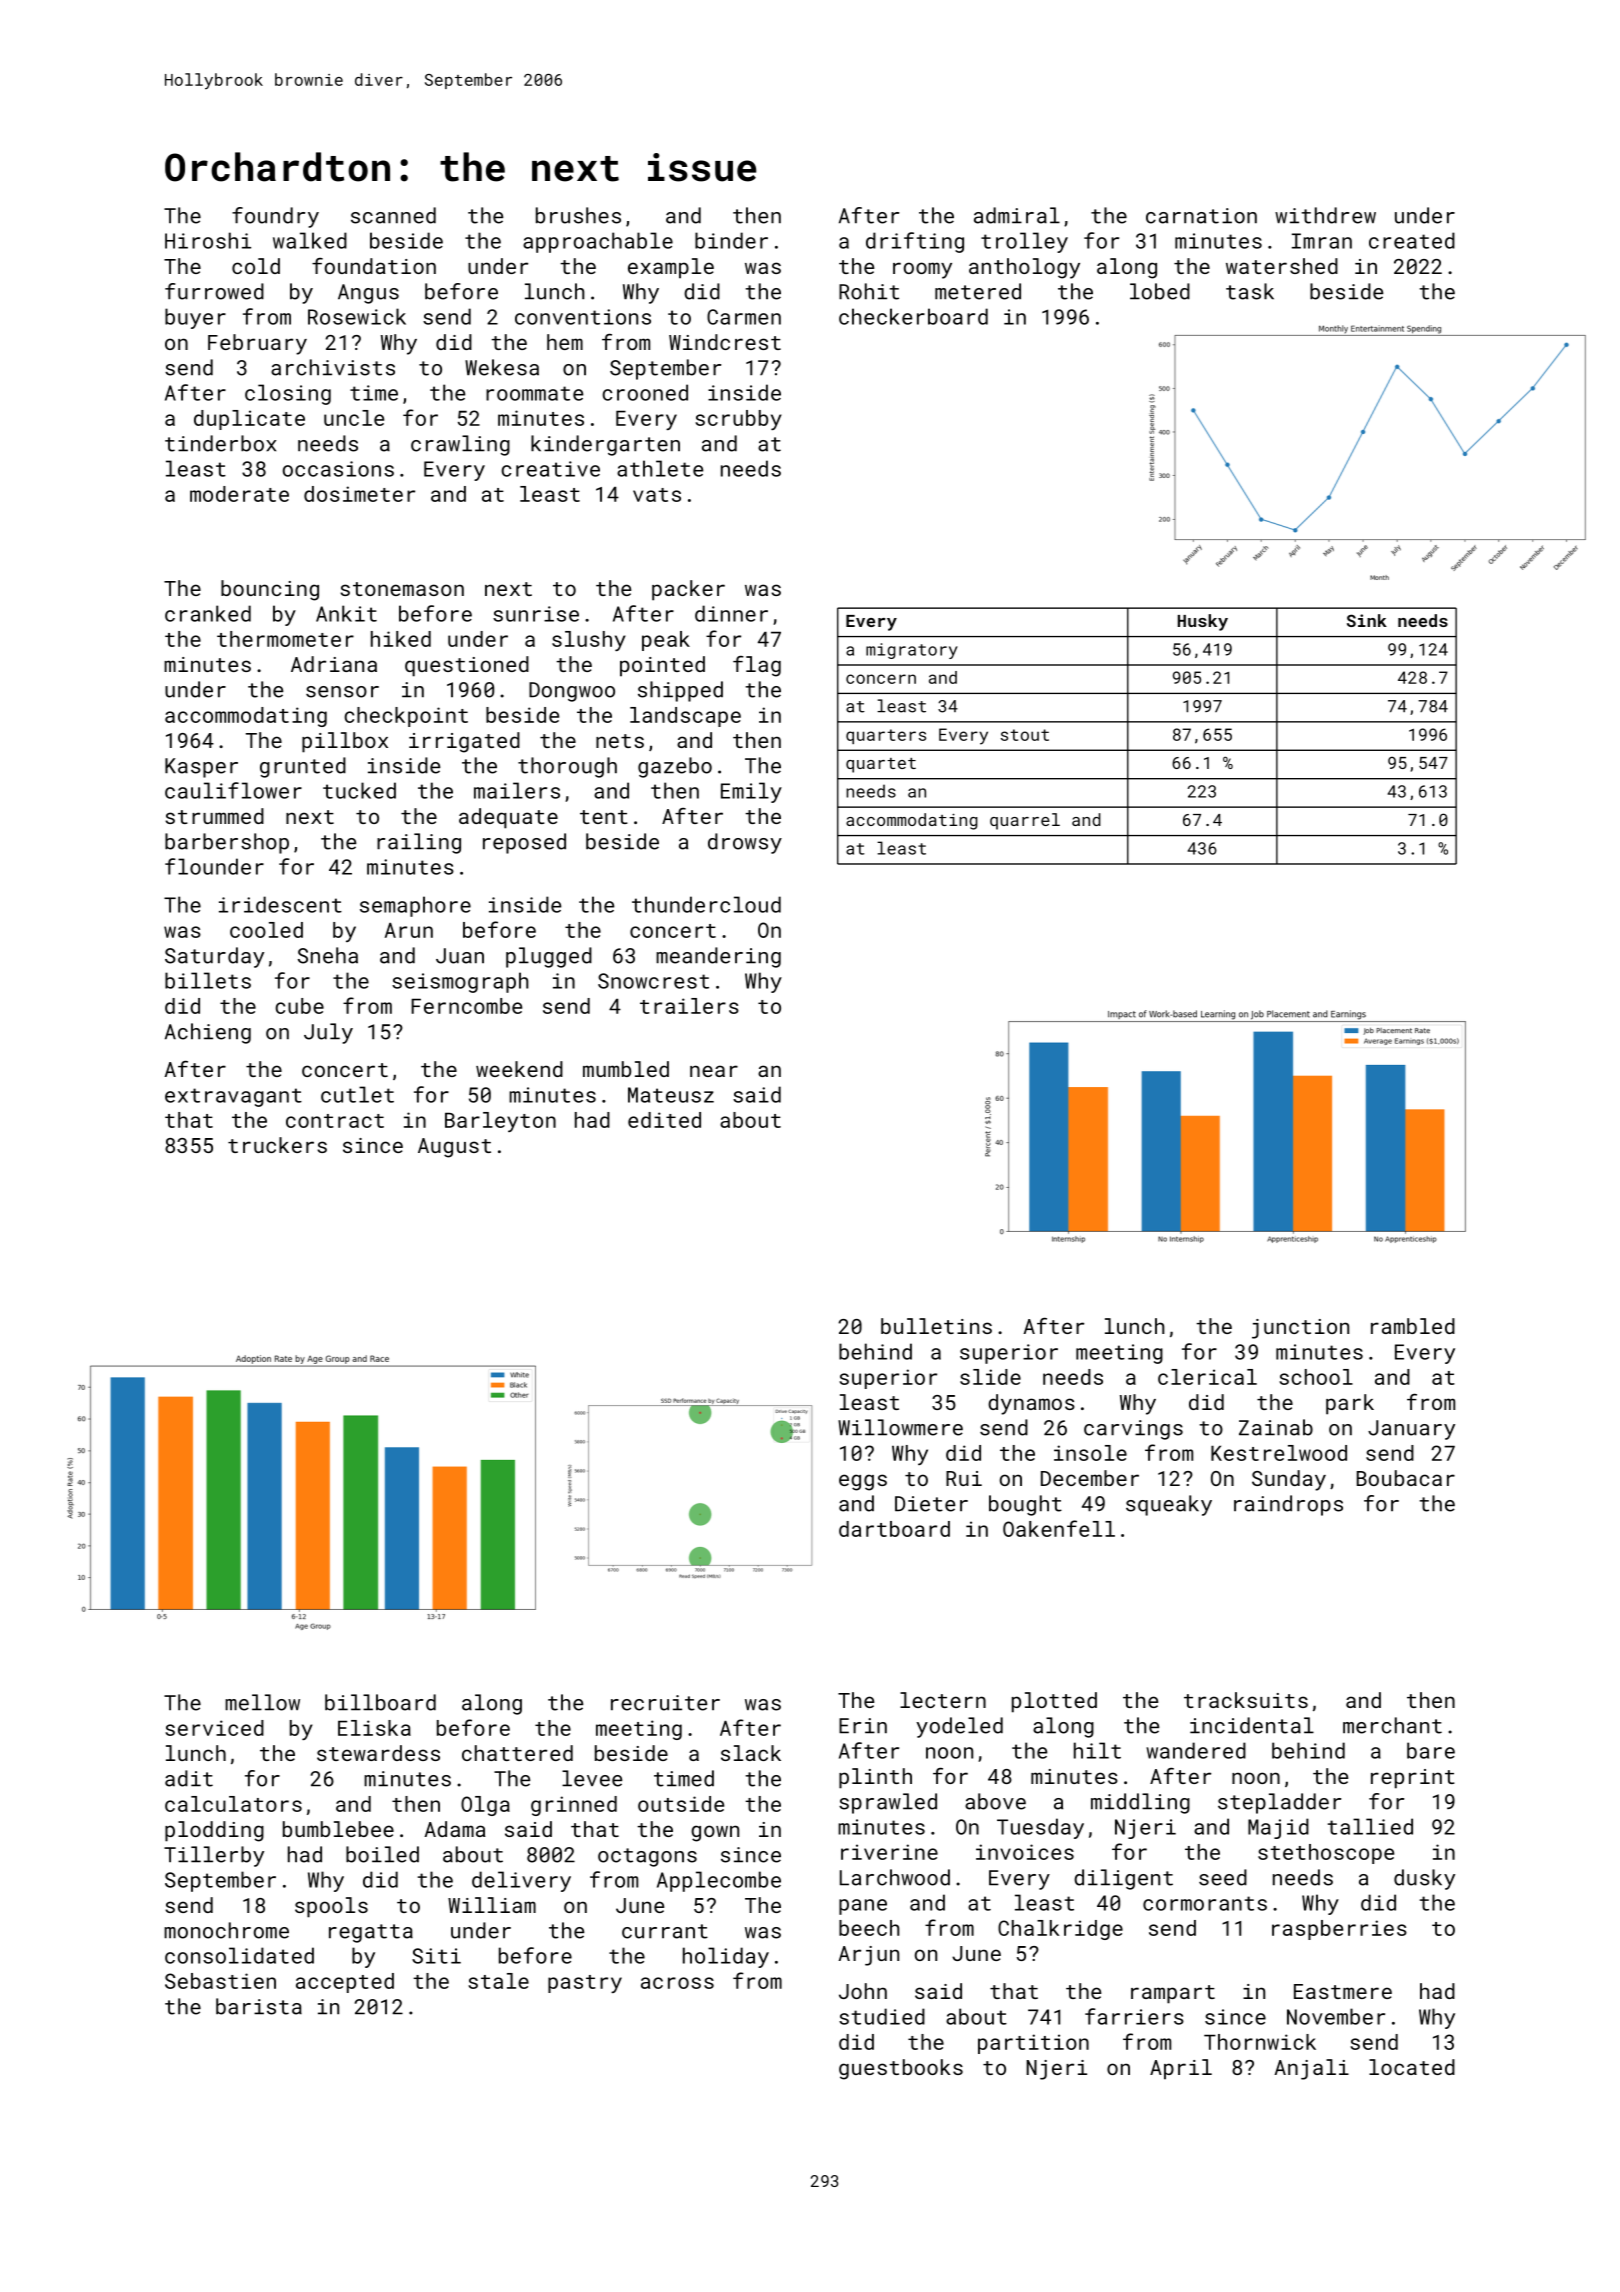 The width and height of the screenshot is (1620, 2292). What do you see at coordinates (1025, 821) in the screenshot?
I see `quarrel` at bounding box center [1025, 821].
